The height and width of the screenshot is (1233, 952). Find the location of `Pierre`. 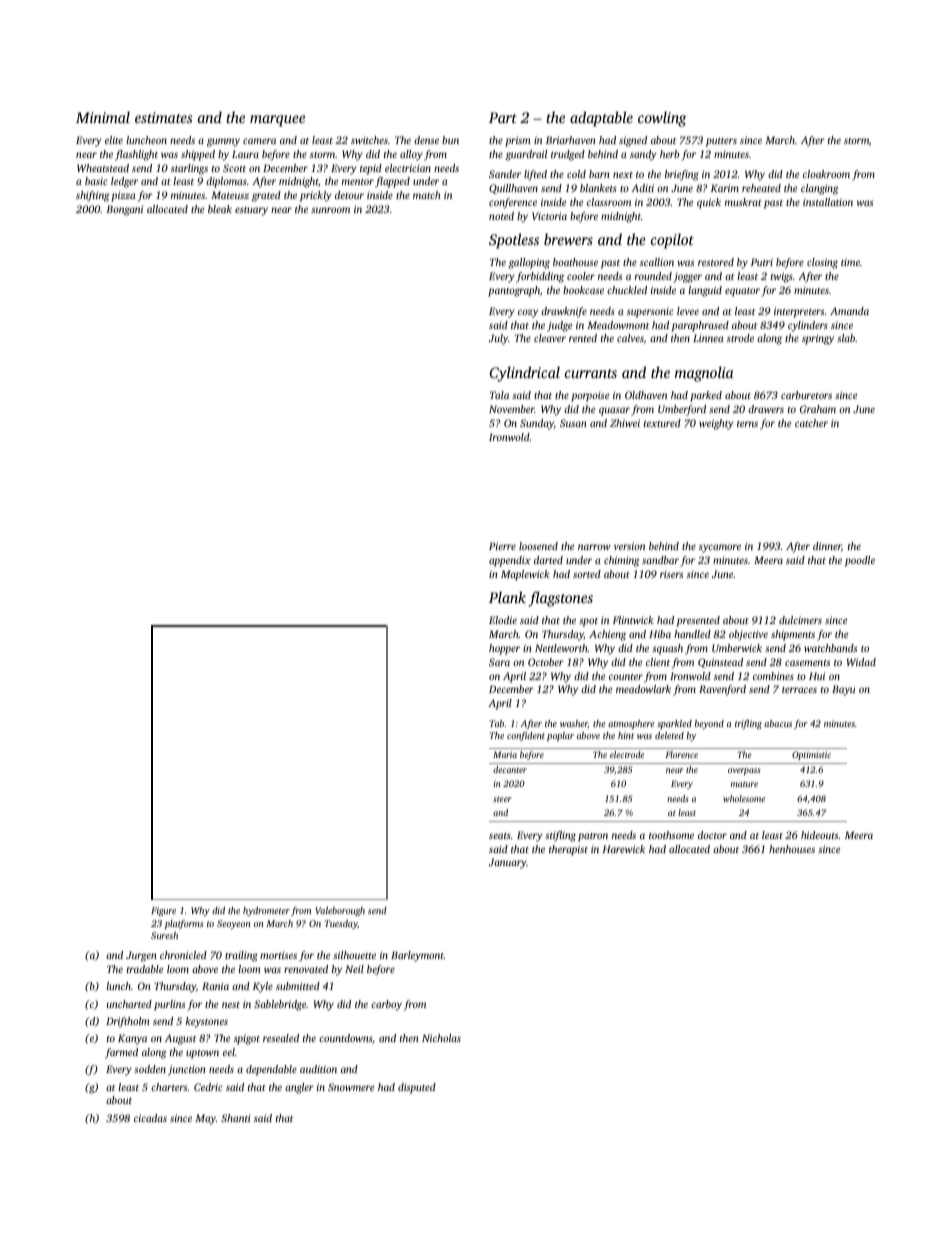

Pierre is located at coordinates (502, 546).
